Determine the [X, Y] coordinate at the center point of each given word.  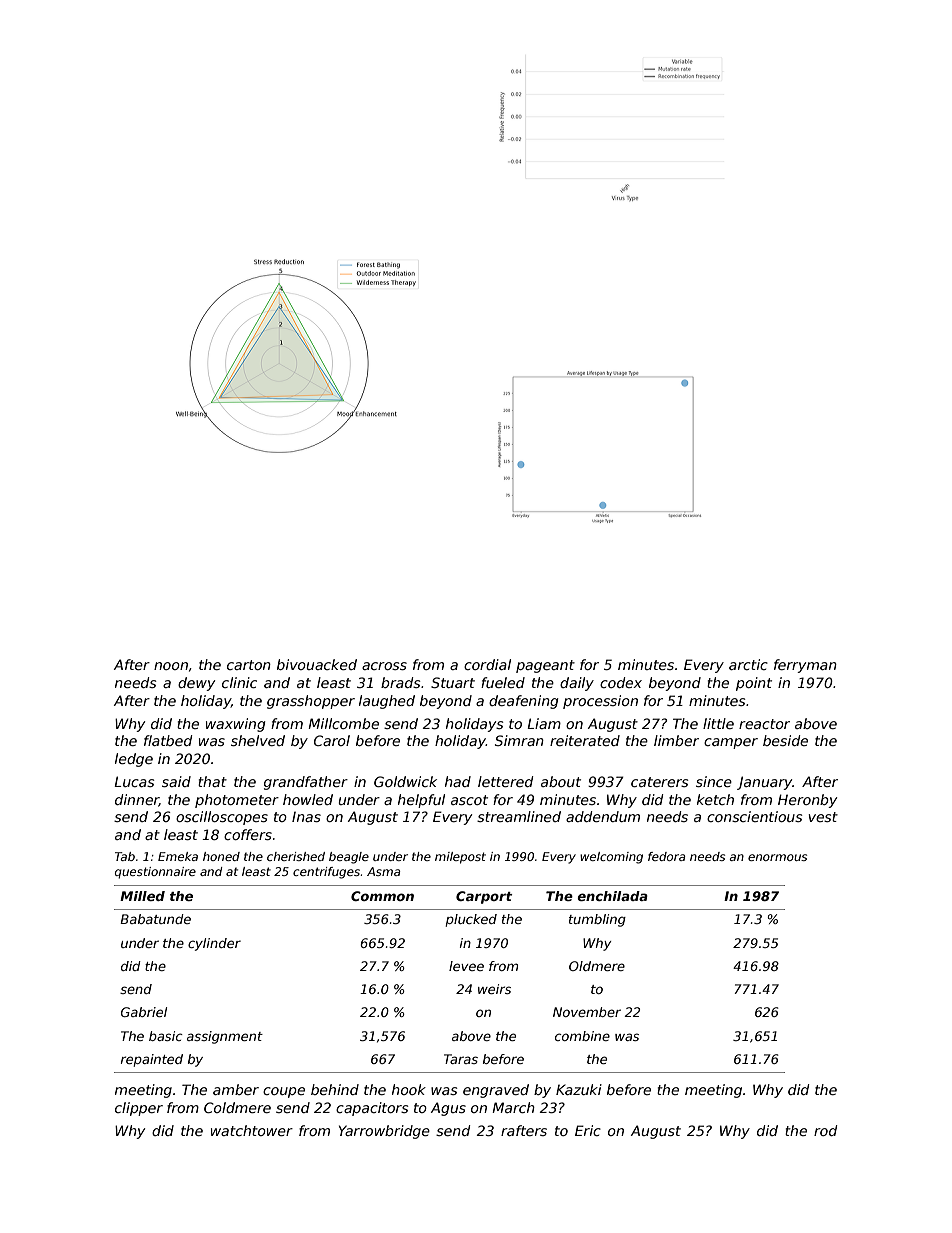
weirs [494, 989]
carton [249, 665]
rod [825, 1130]
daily [577, 684]
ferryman [805, 666]
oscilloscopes [222, 818]
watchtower [252, 1130]
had [458, 781]
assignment [225, 1037]
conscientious [754, 816]
